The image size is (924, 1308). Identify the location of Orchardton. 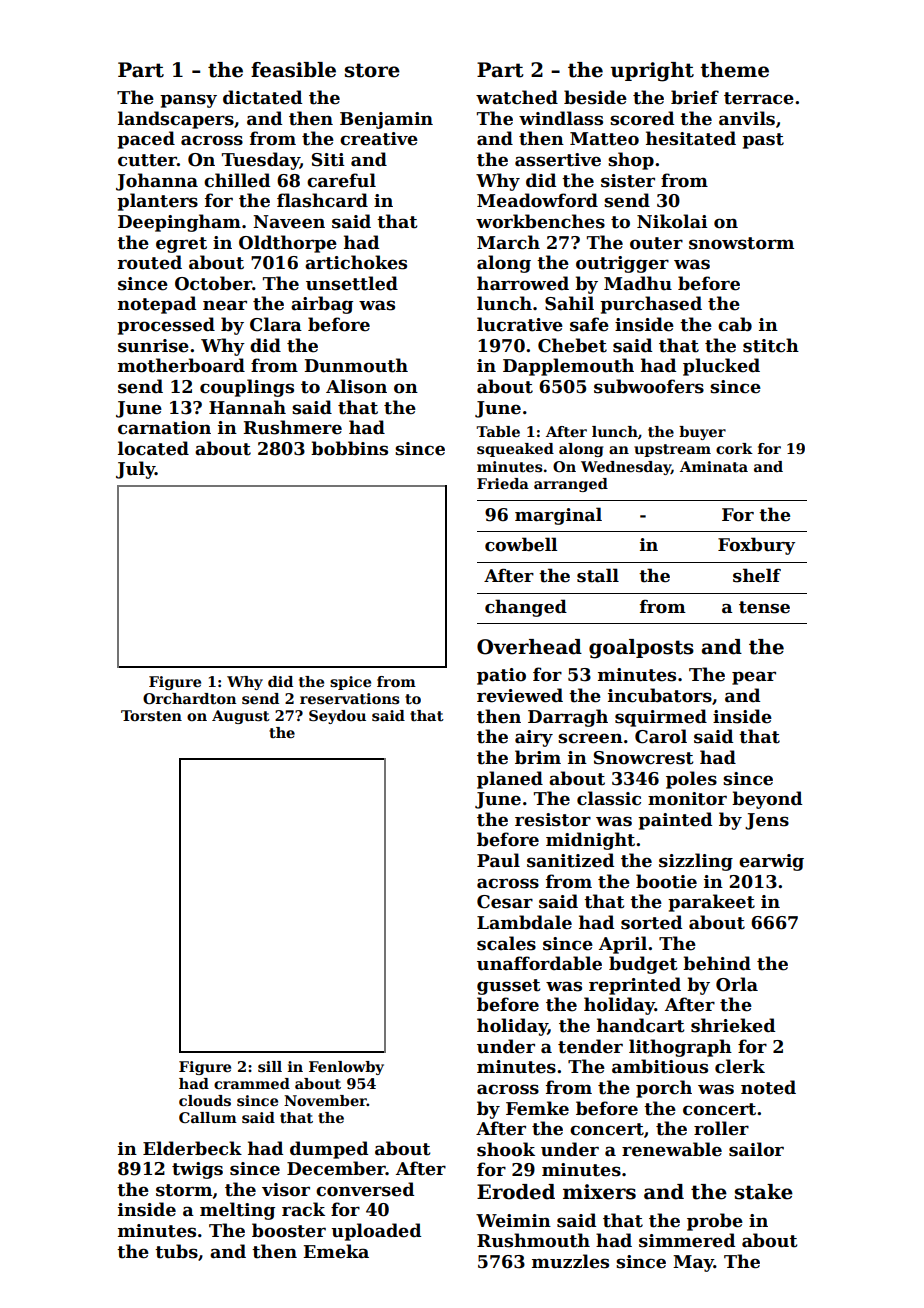
(190, 698).
